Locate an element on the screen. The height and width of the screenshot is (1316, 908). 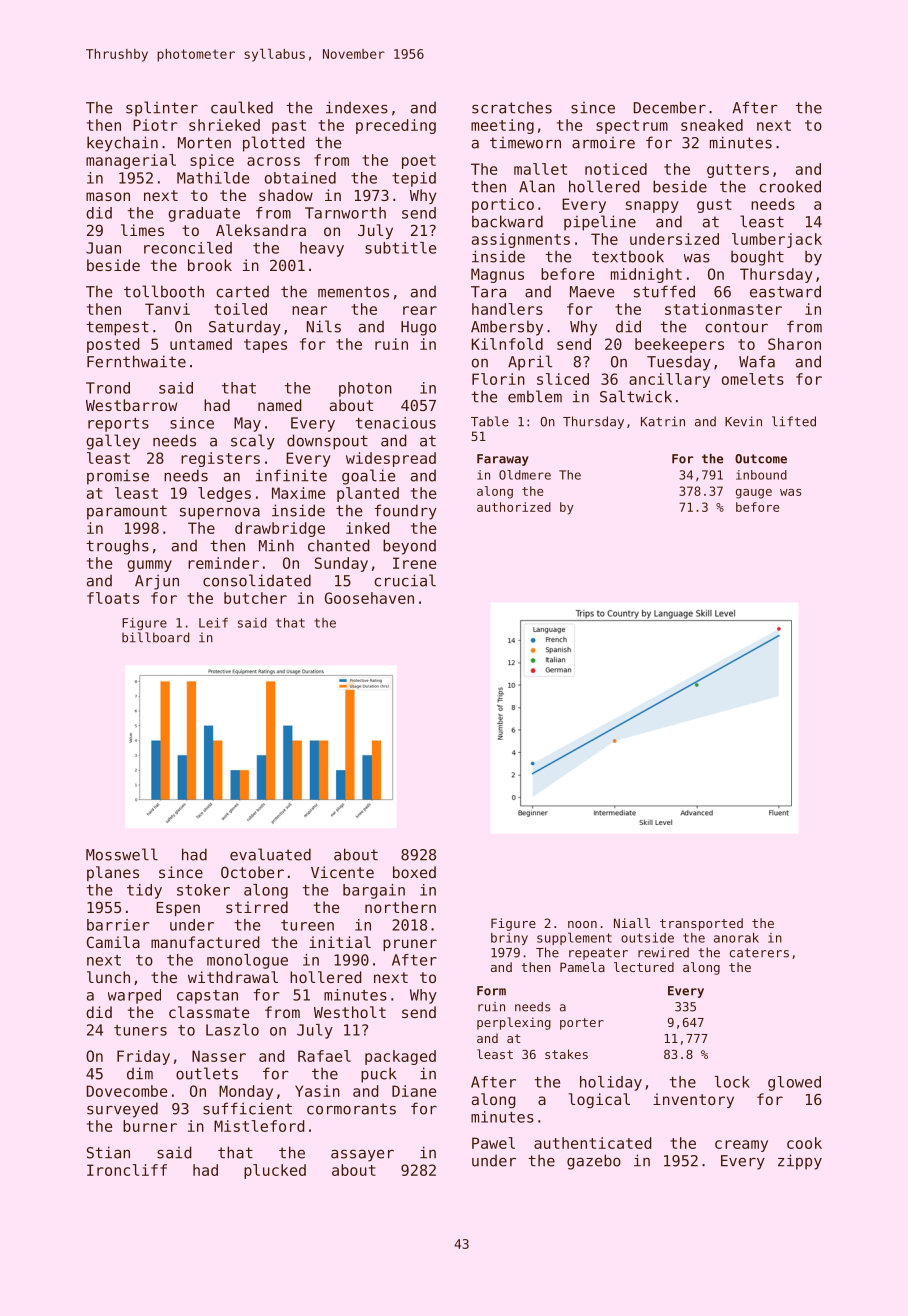
assayer is located at coordinates (362, 1156).
